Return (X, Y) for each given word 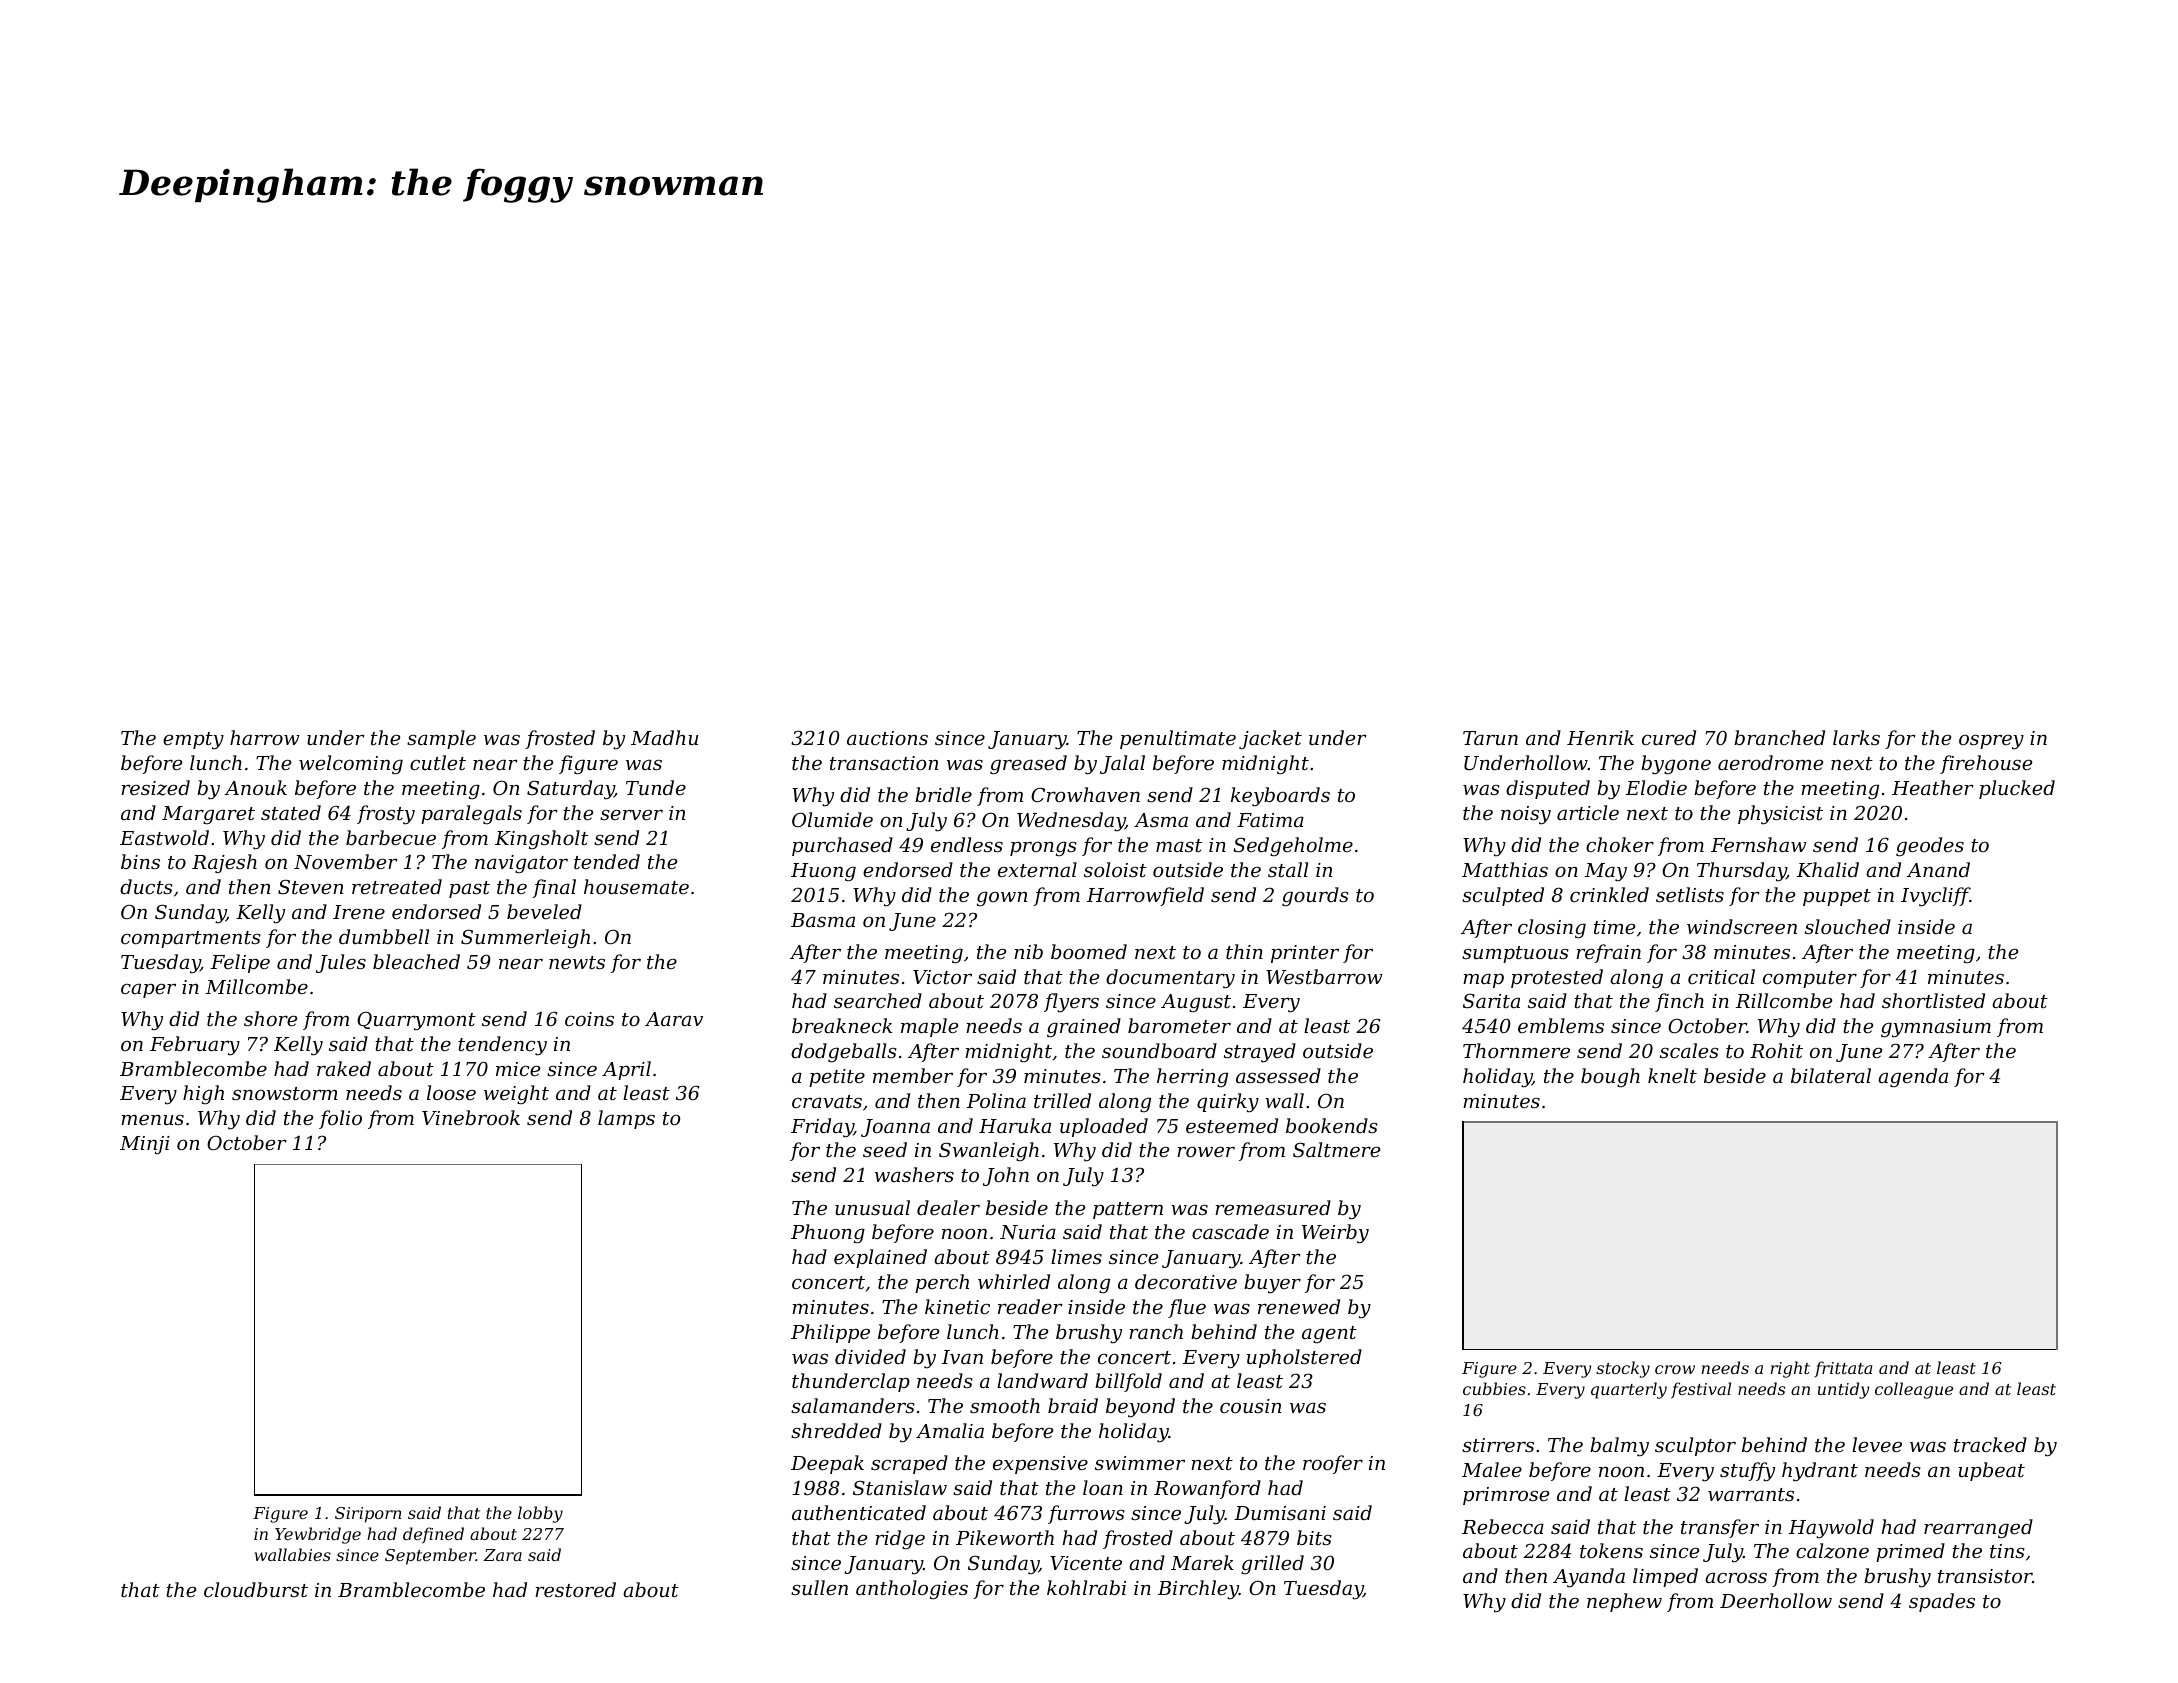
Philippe (830, 1333)
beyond (1140, 1408)
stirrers (1498, 1445)
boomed (1089, 951)
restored (575, 1589)
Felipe (240, 963)
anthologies (912, 1590)
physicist (1780, 815)
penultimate (1178, 739)
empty (193, 741)
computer (1810, 979)
